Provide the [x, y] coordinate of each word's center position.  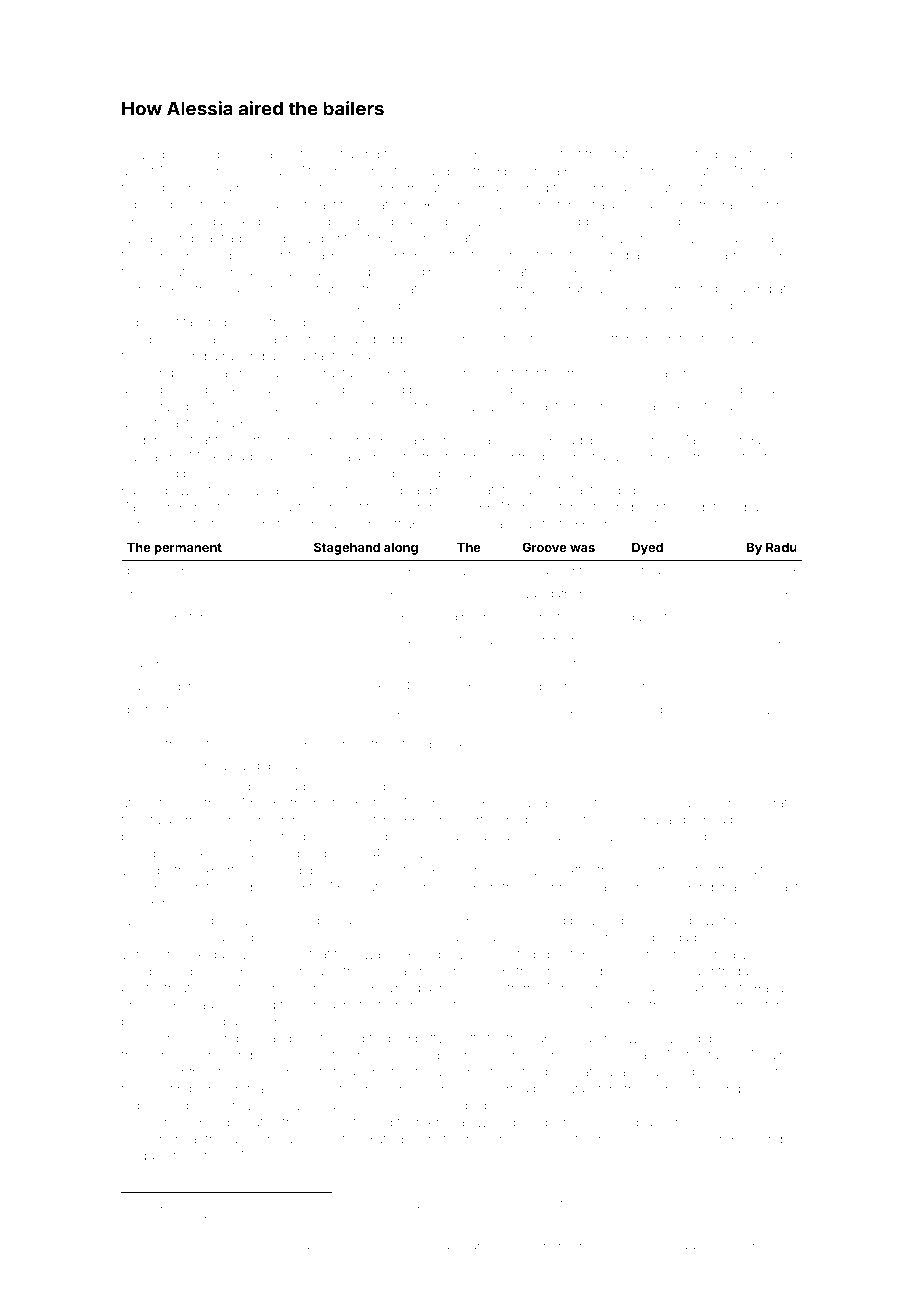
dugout [647, 618]
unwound [440, 971]
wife [370, 406]
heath [379, 205]
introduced [740, 971]
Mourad [238, 1218]
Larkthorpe [483, 1233]
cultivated [153, 686]
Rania [212, 372]
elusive [468, 571]
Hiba [135, 205]
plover [167, 973]
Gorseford [688, 154]
